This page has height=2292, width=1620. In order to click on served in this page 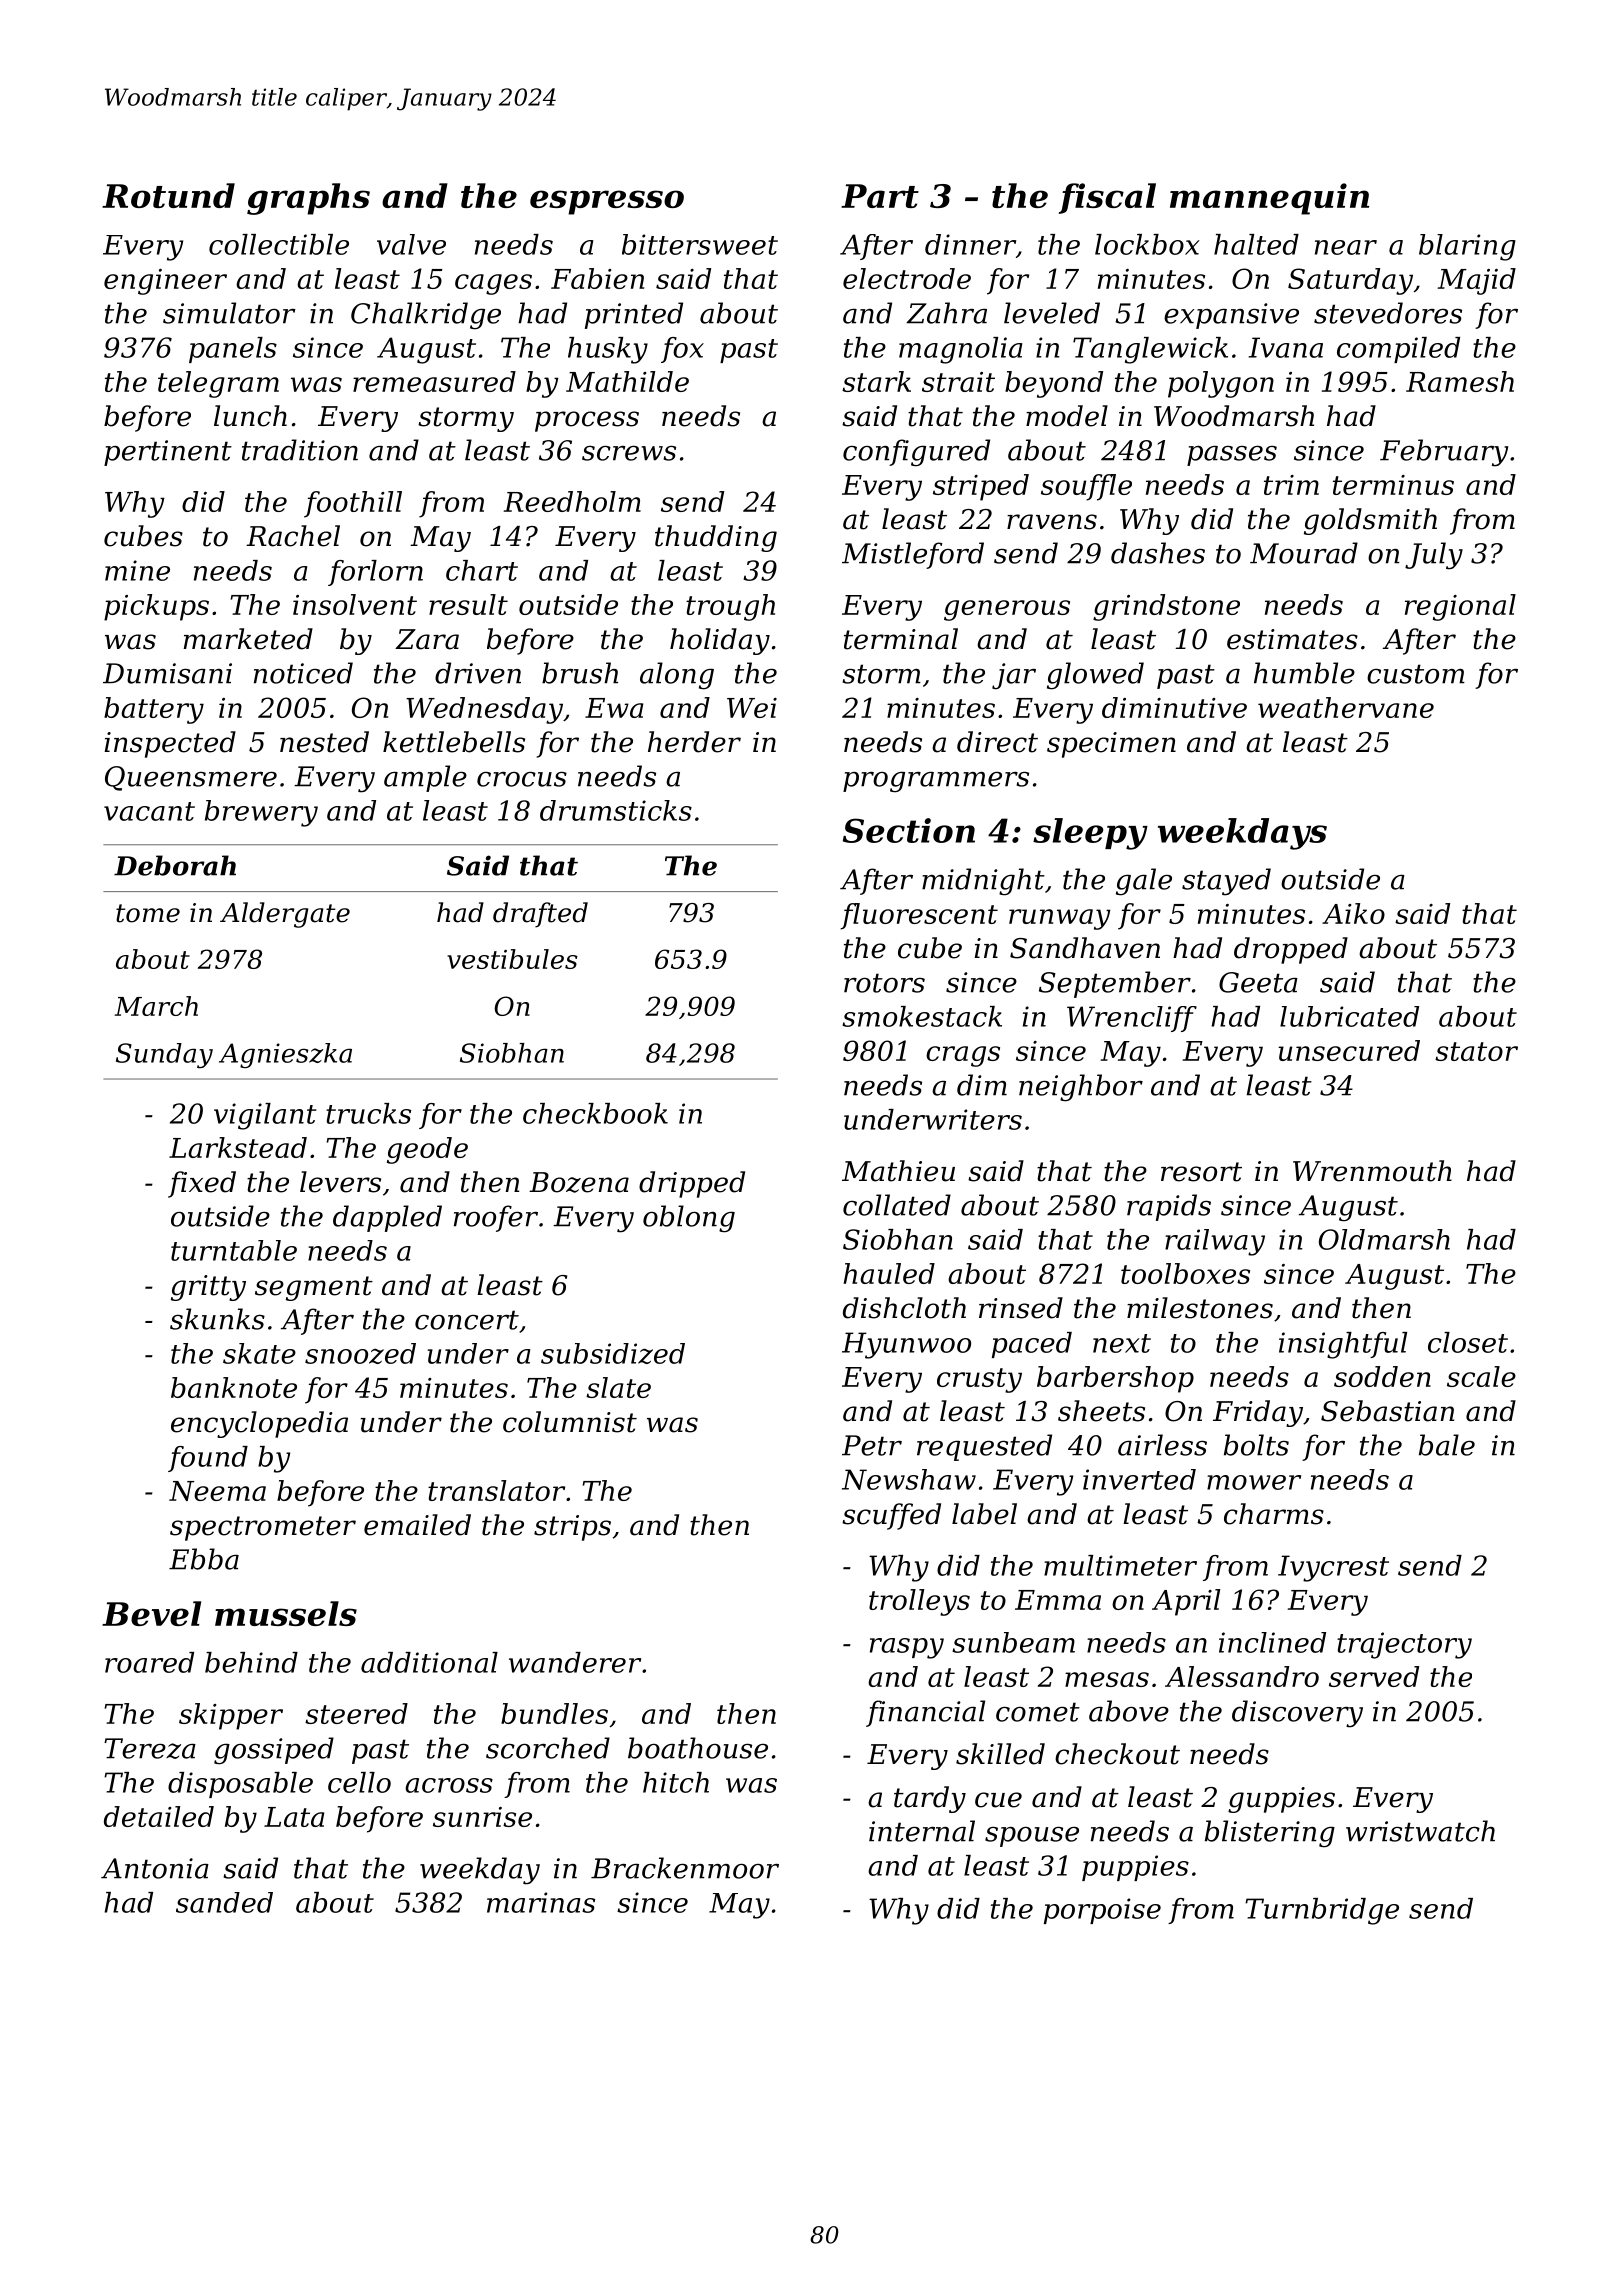, I will do `click(1374, 1676)`.
